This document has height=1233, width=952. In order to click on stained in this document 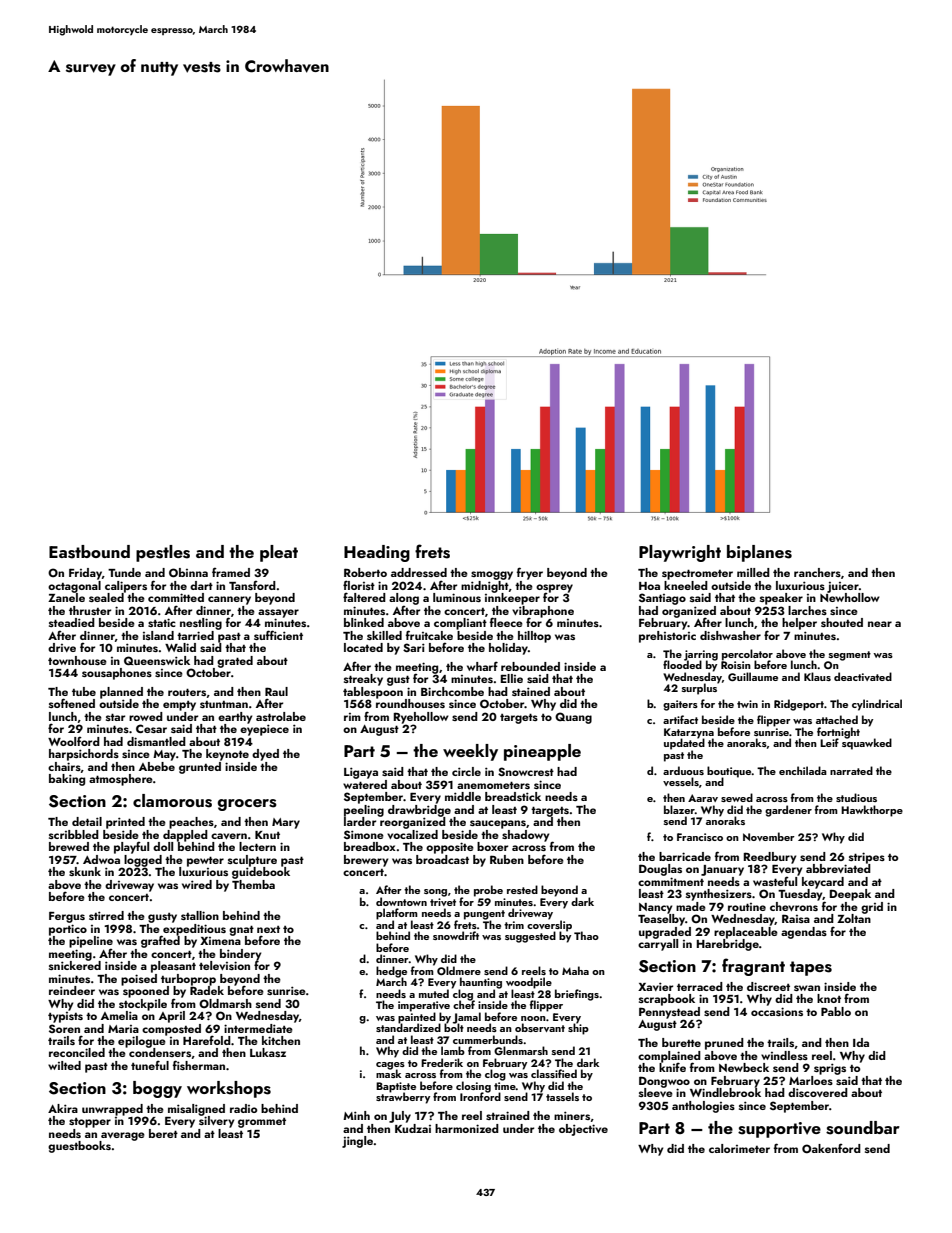, I will do `click(531, 691)`.
